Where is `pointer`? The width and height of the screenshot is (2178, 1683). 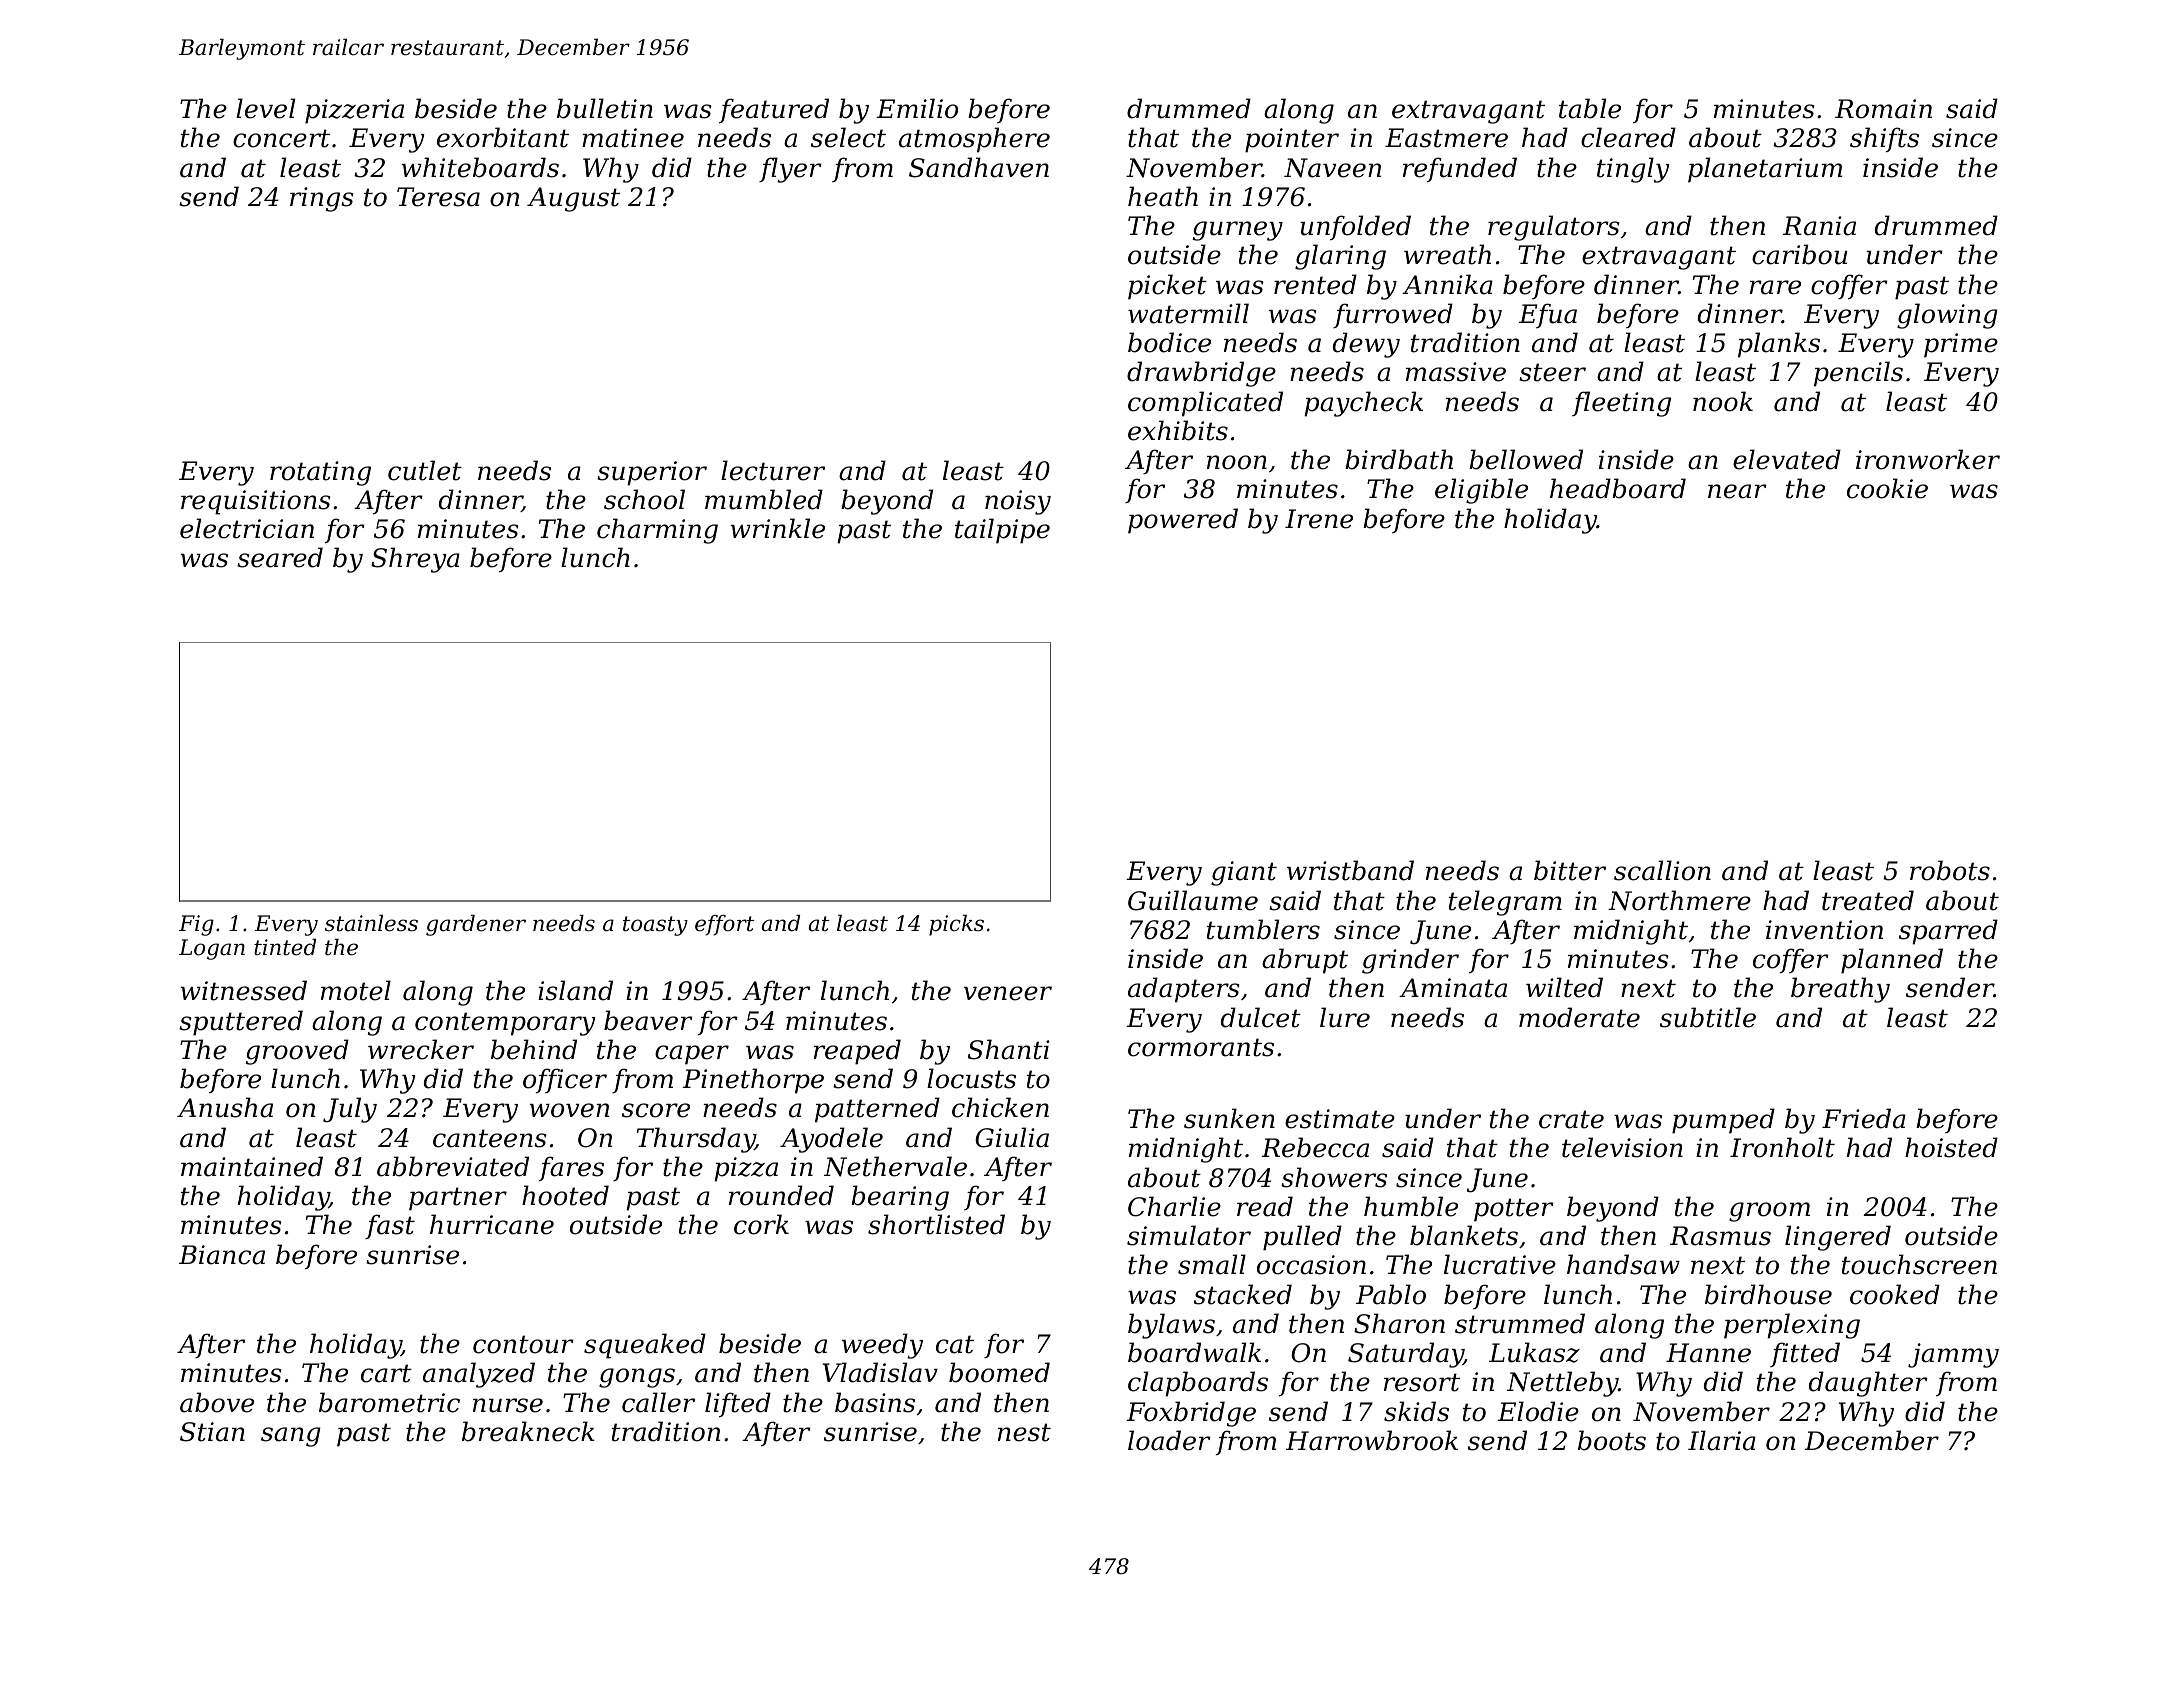 pointer is located at coordinates (1292, 140).
